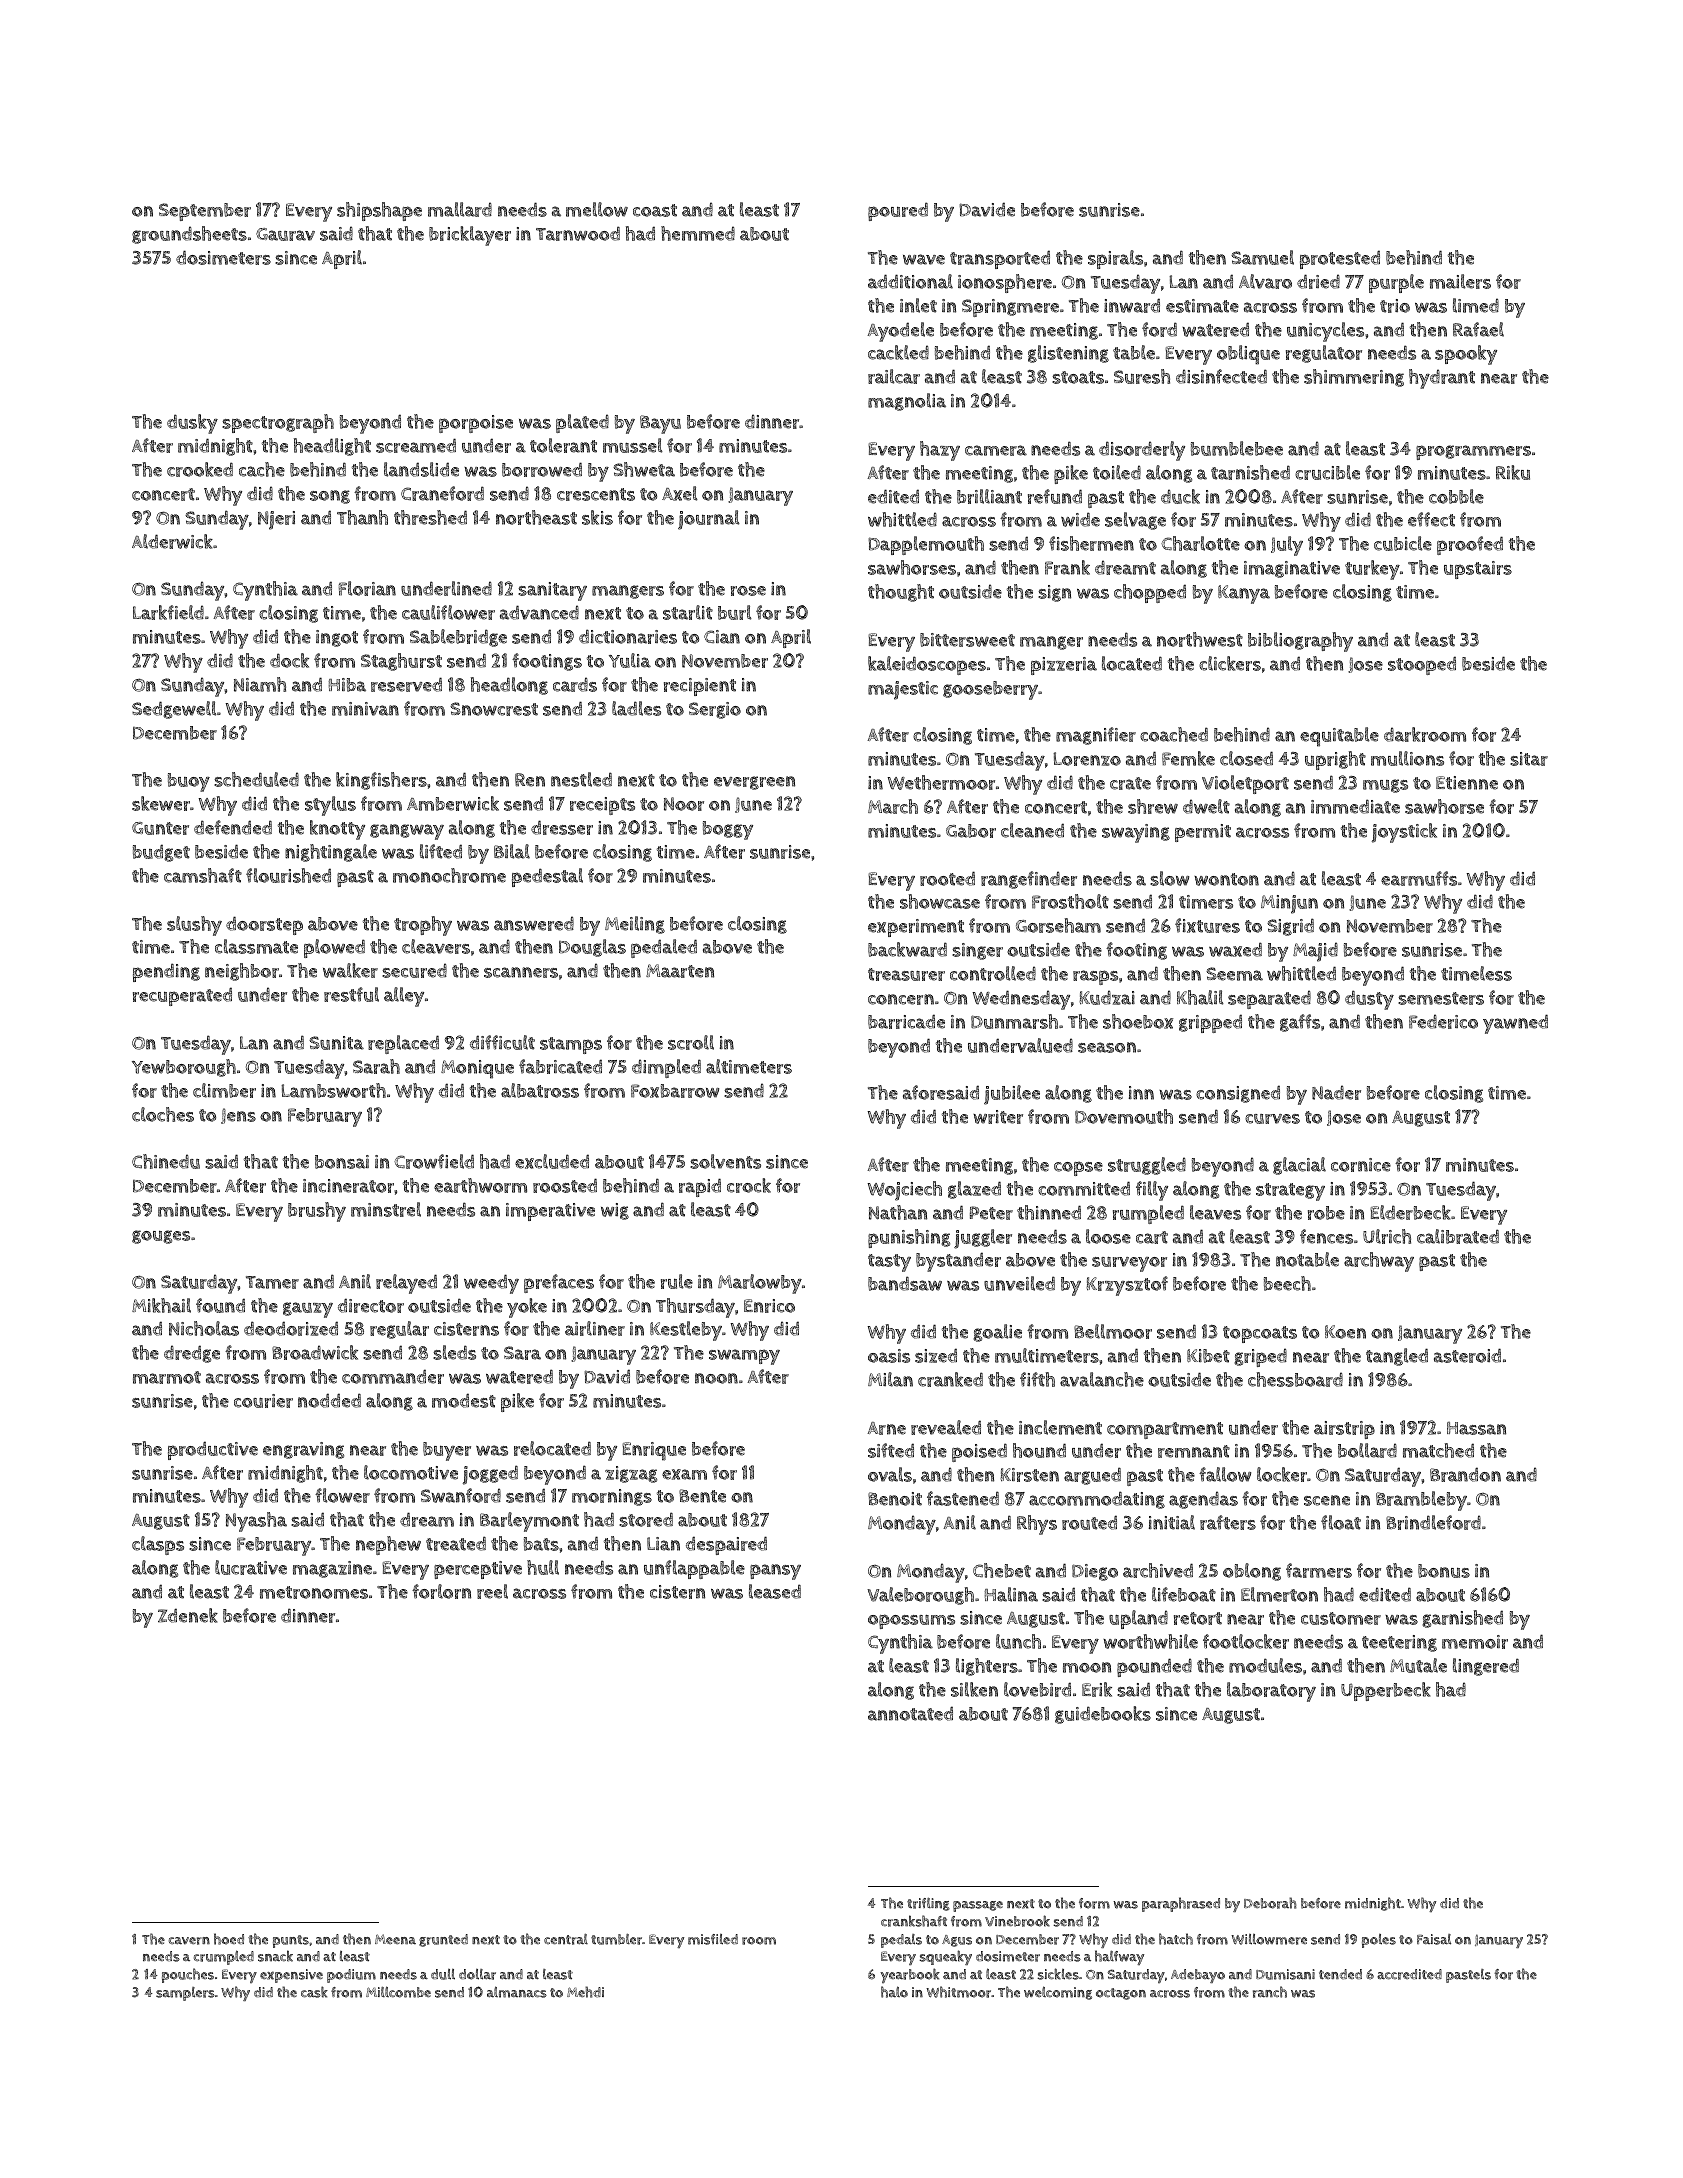 The height and width of the document is (2178, 1683). What do you see at coordinates (470, 236) in the document?
I see `bricklayer` at bounding box center [470, 236].
